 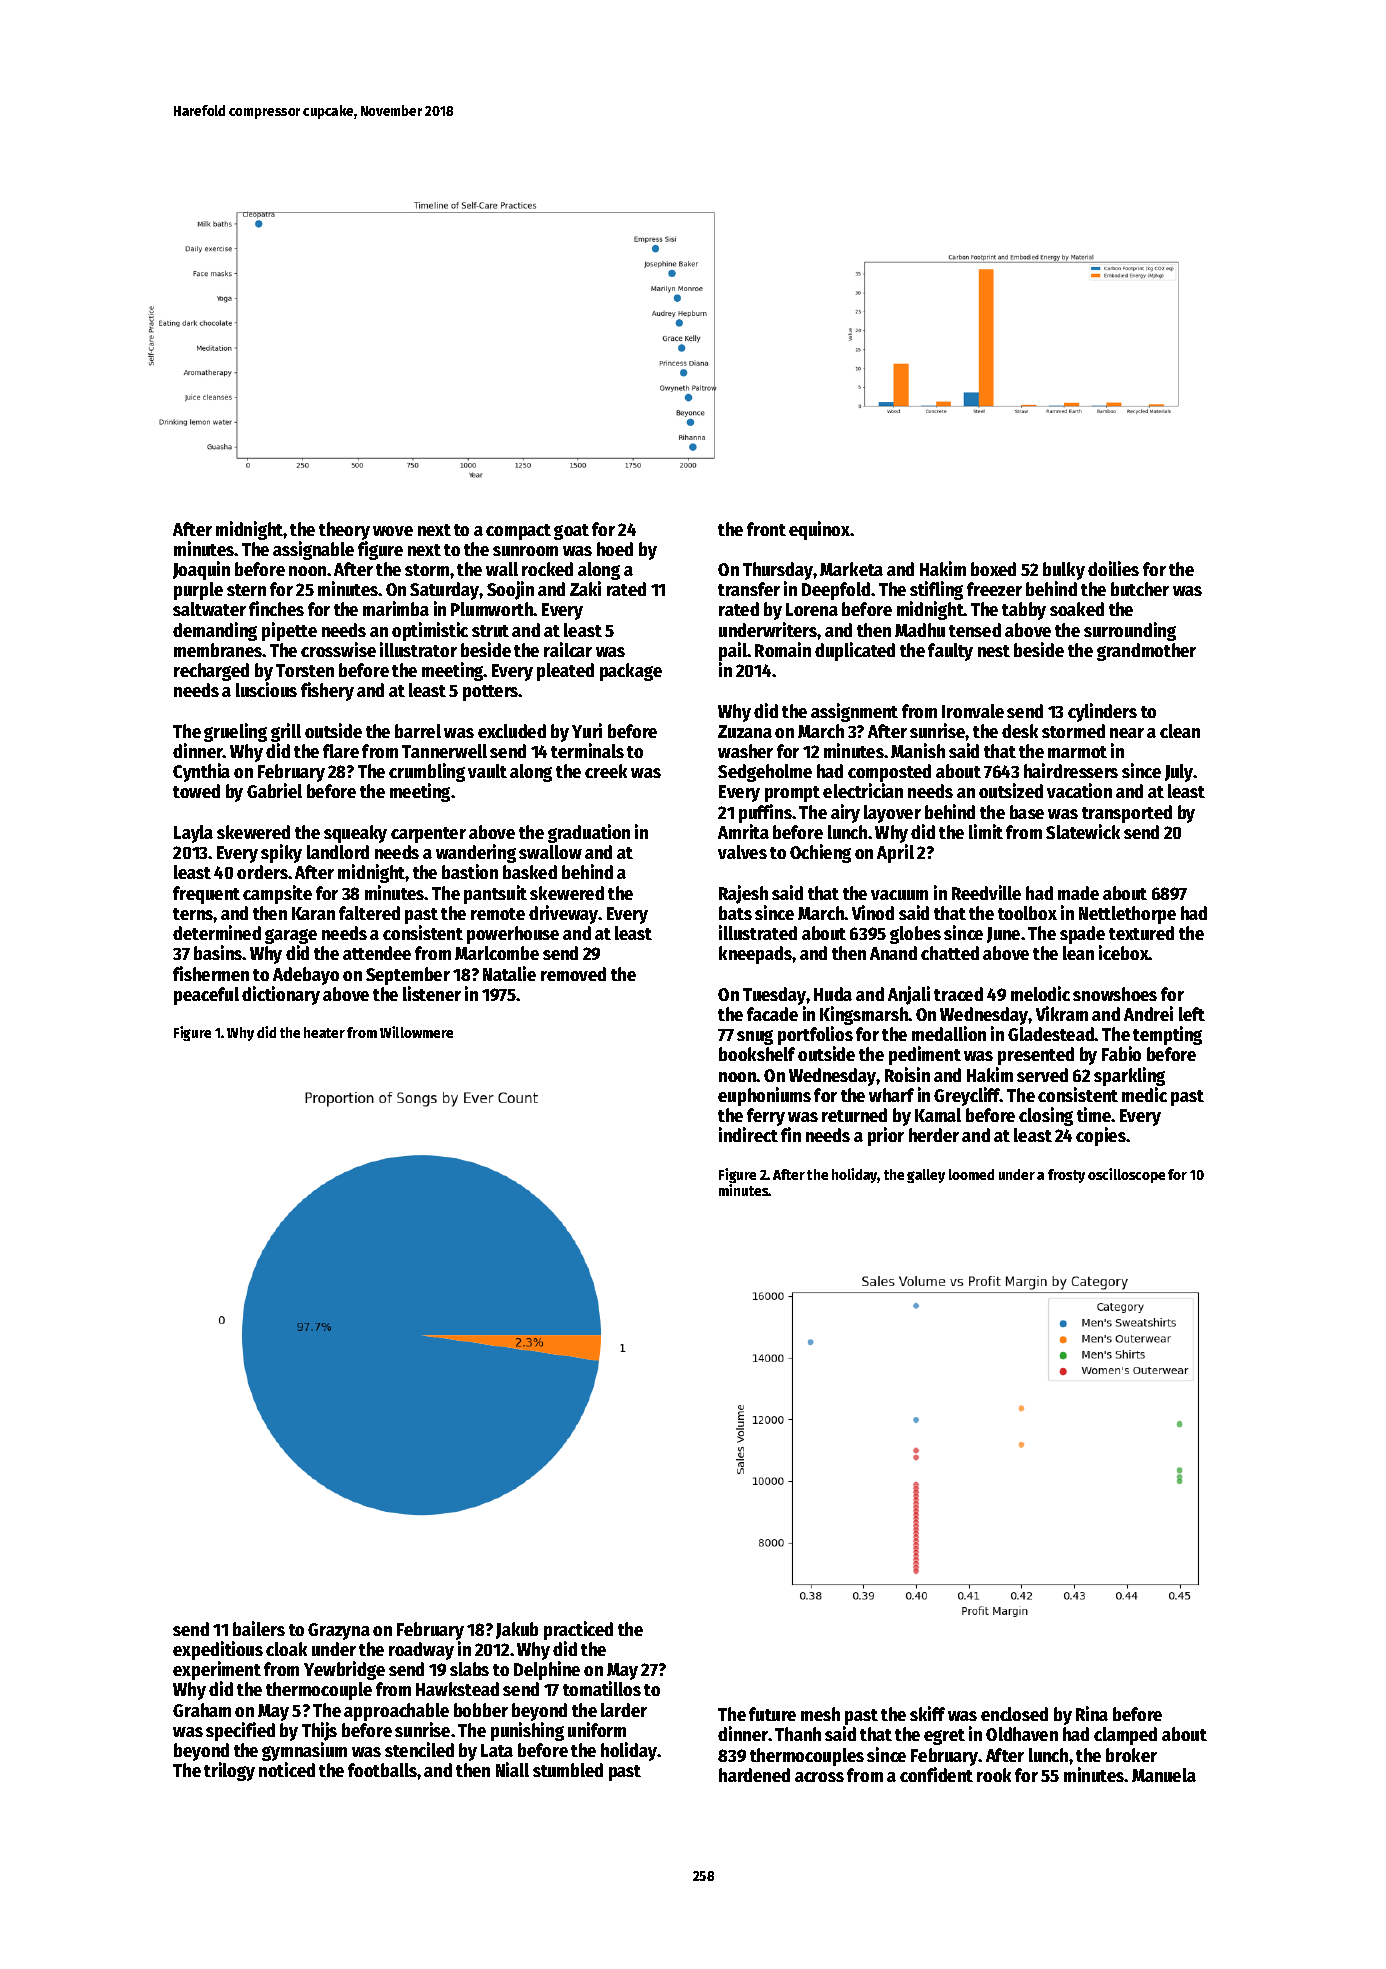 What do you see at coordinates (324, 1032) in the screenshot?
I see `heater` at bounding box center [324, 1032].
